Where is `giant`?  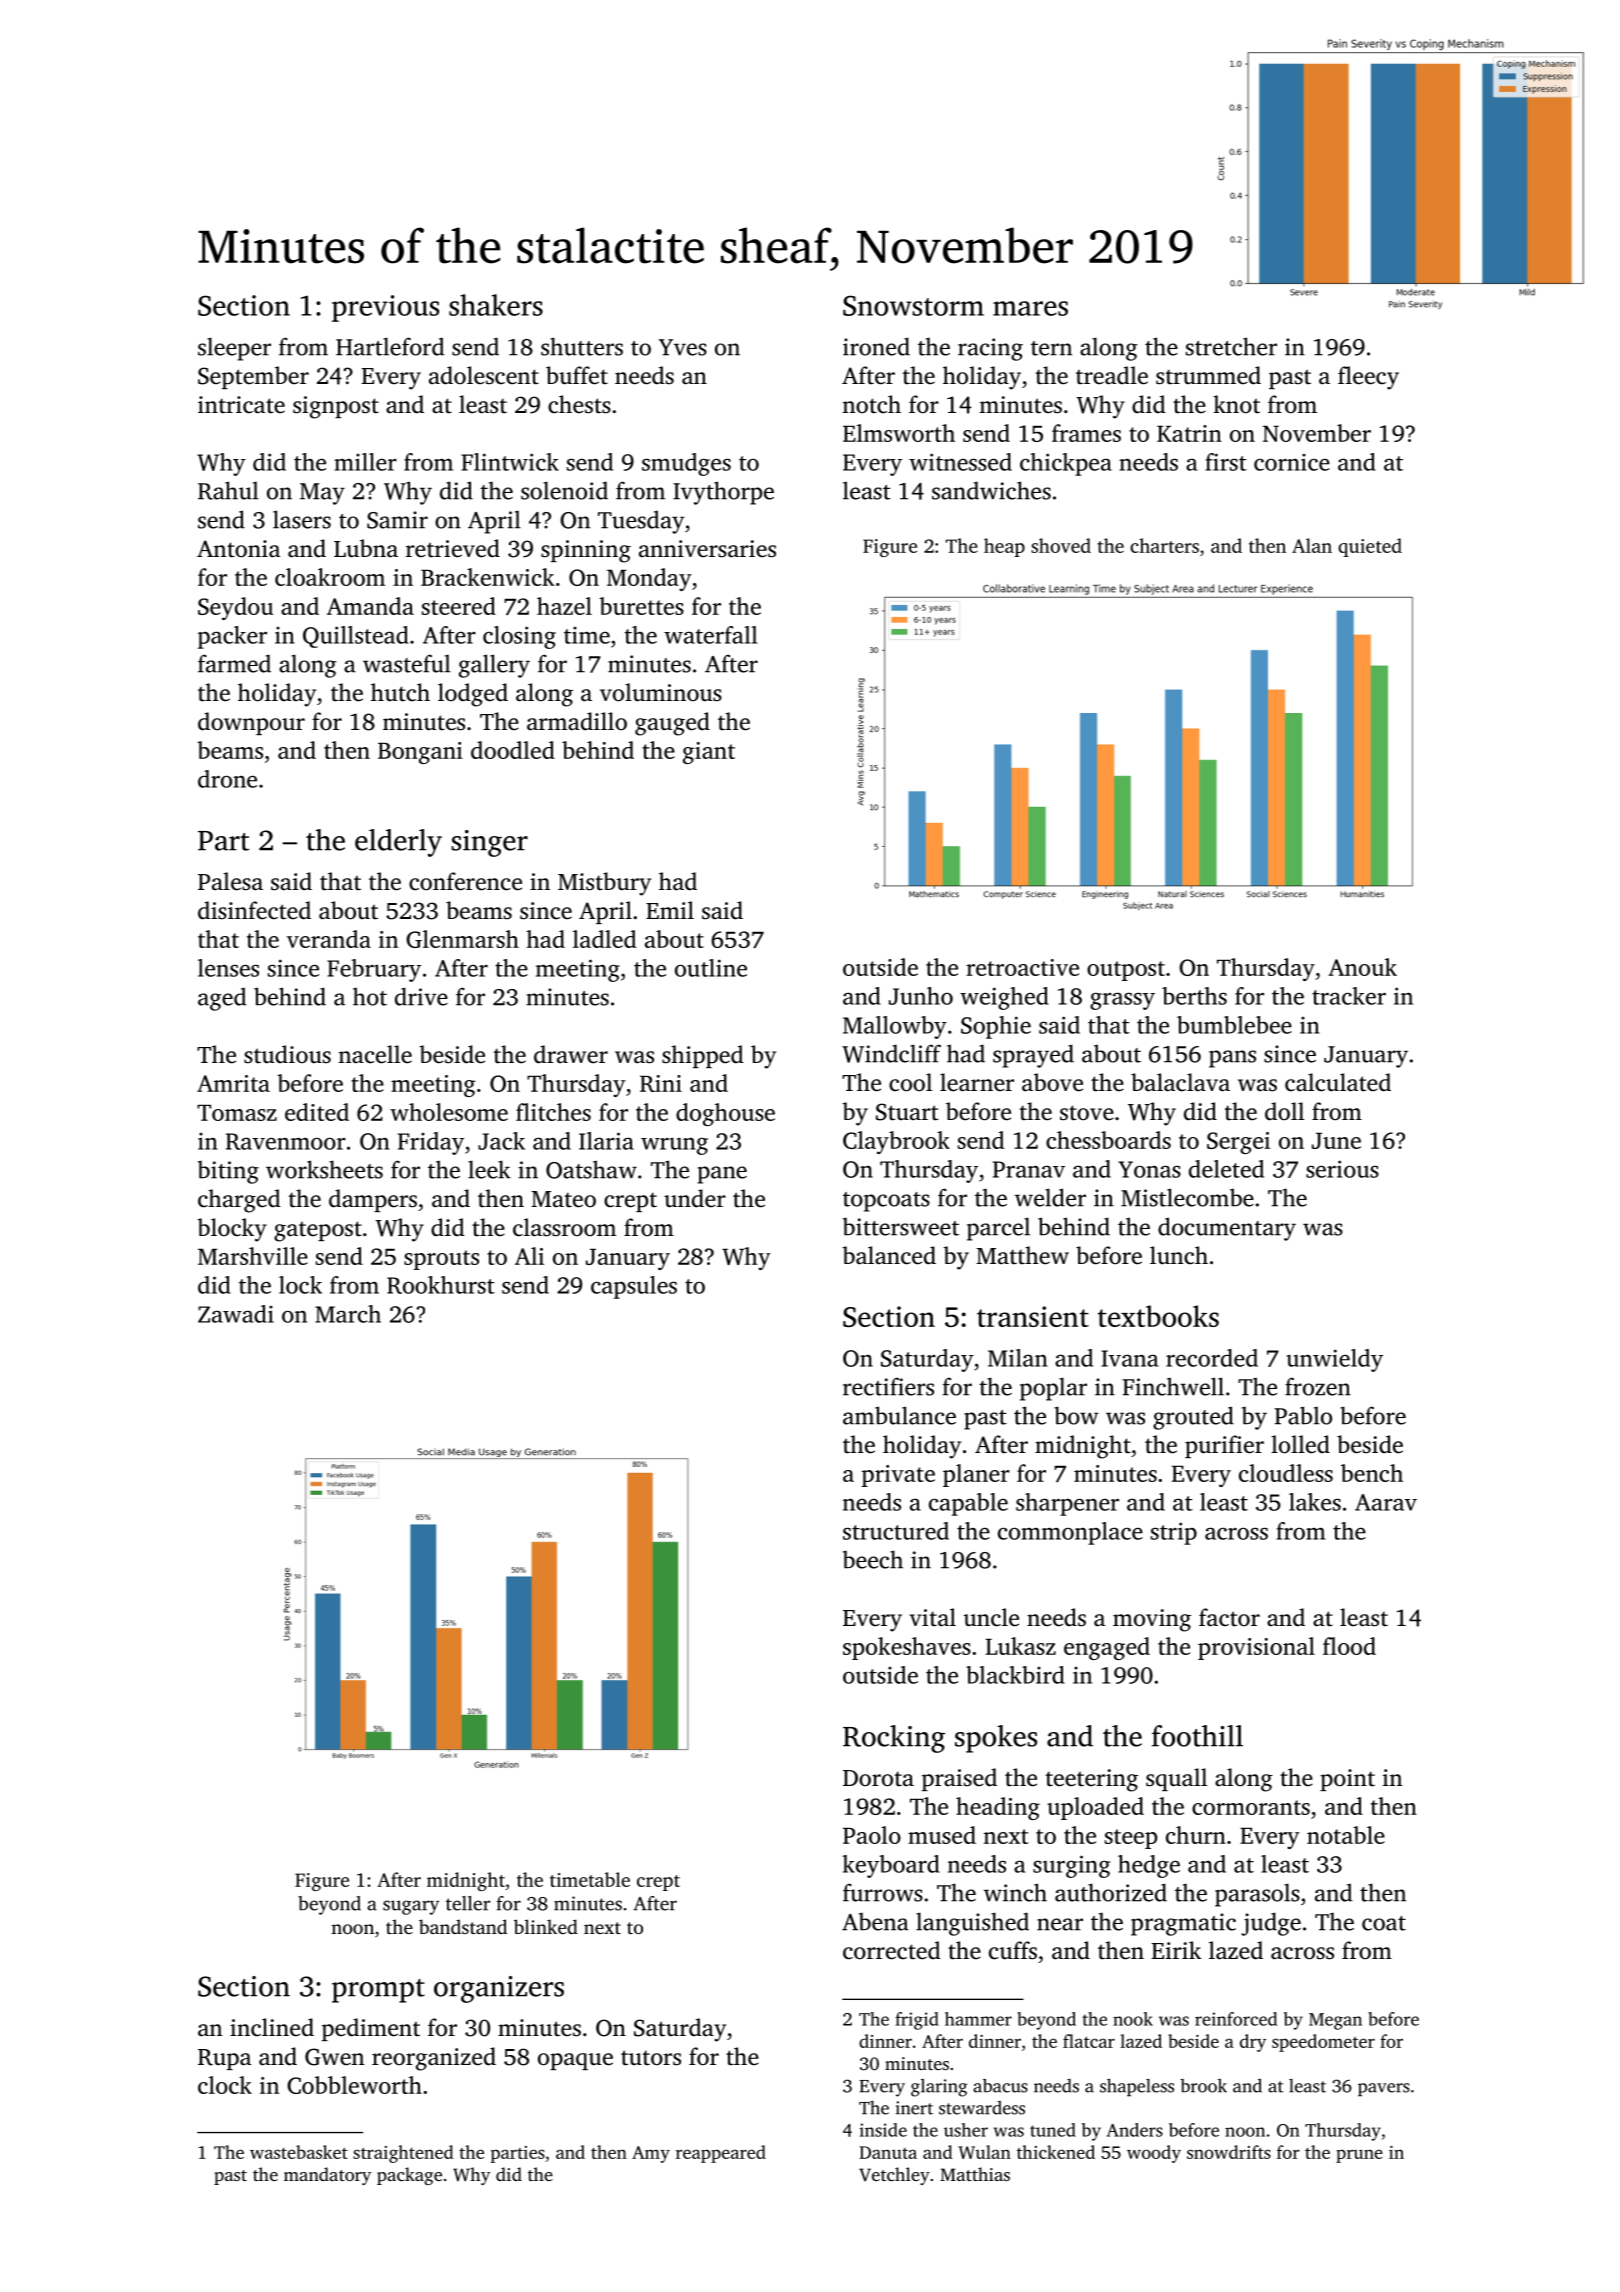 giant is located at coordinates (709, 753).
